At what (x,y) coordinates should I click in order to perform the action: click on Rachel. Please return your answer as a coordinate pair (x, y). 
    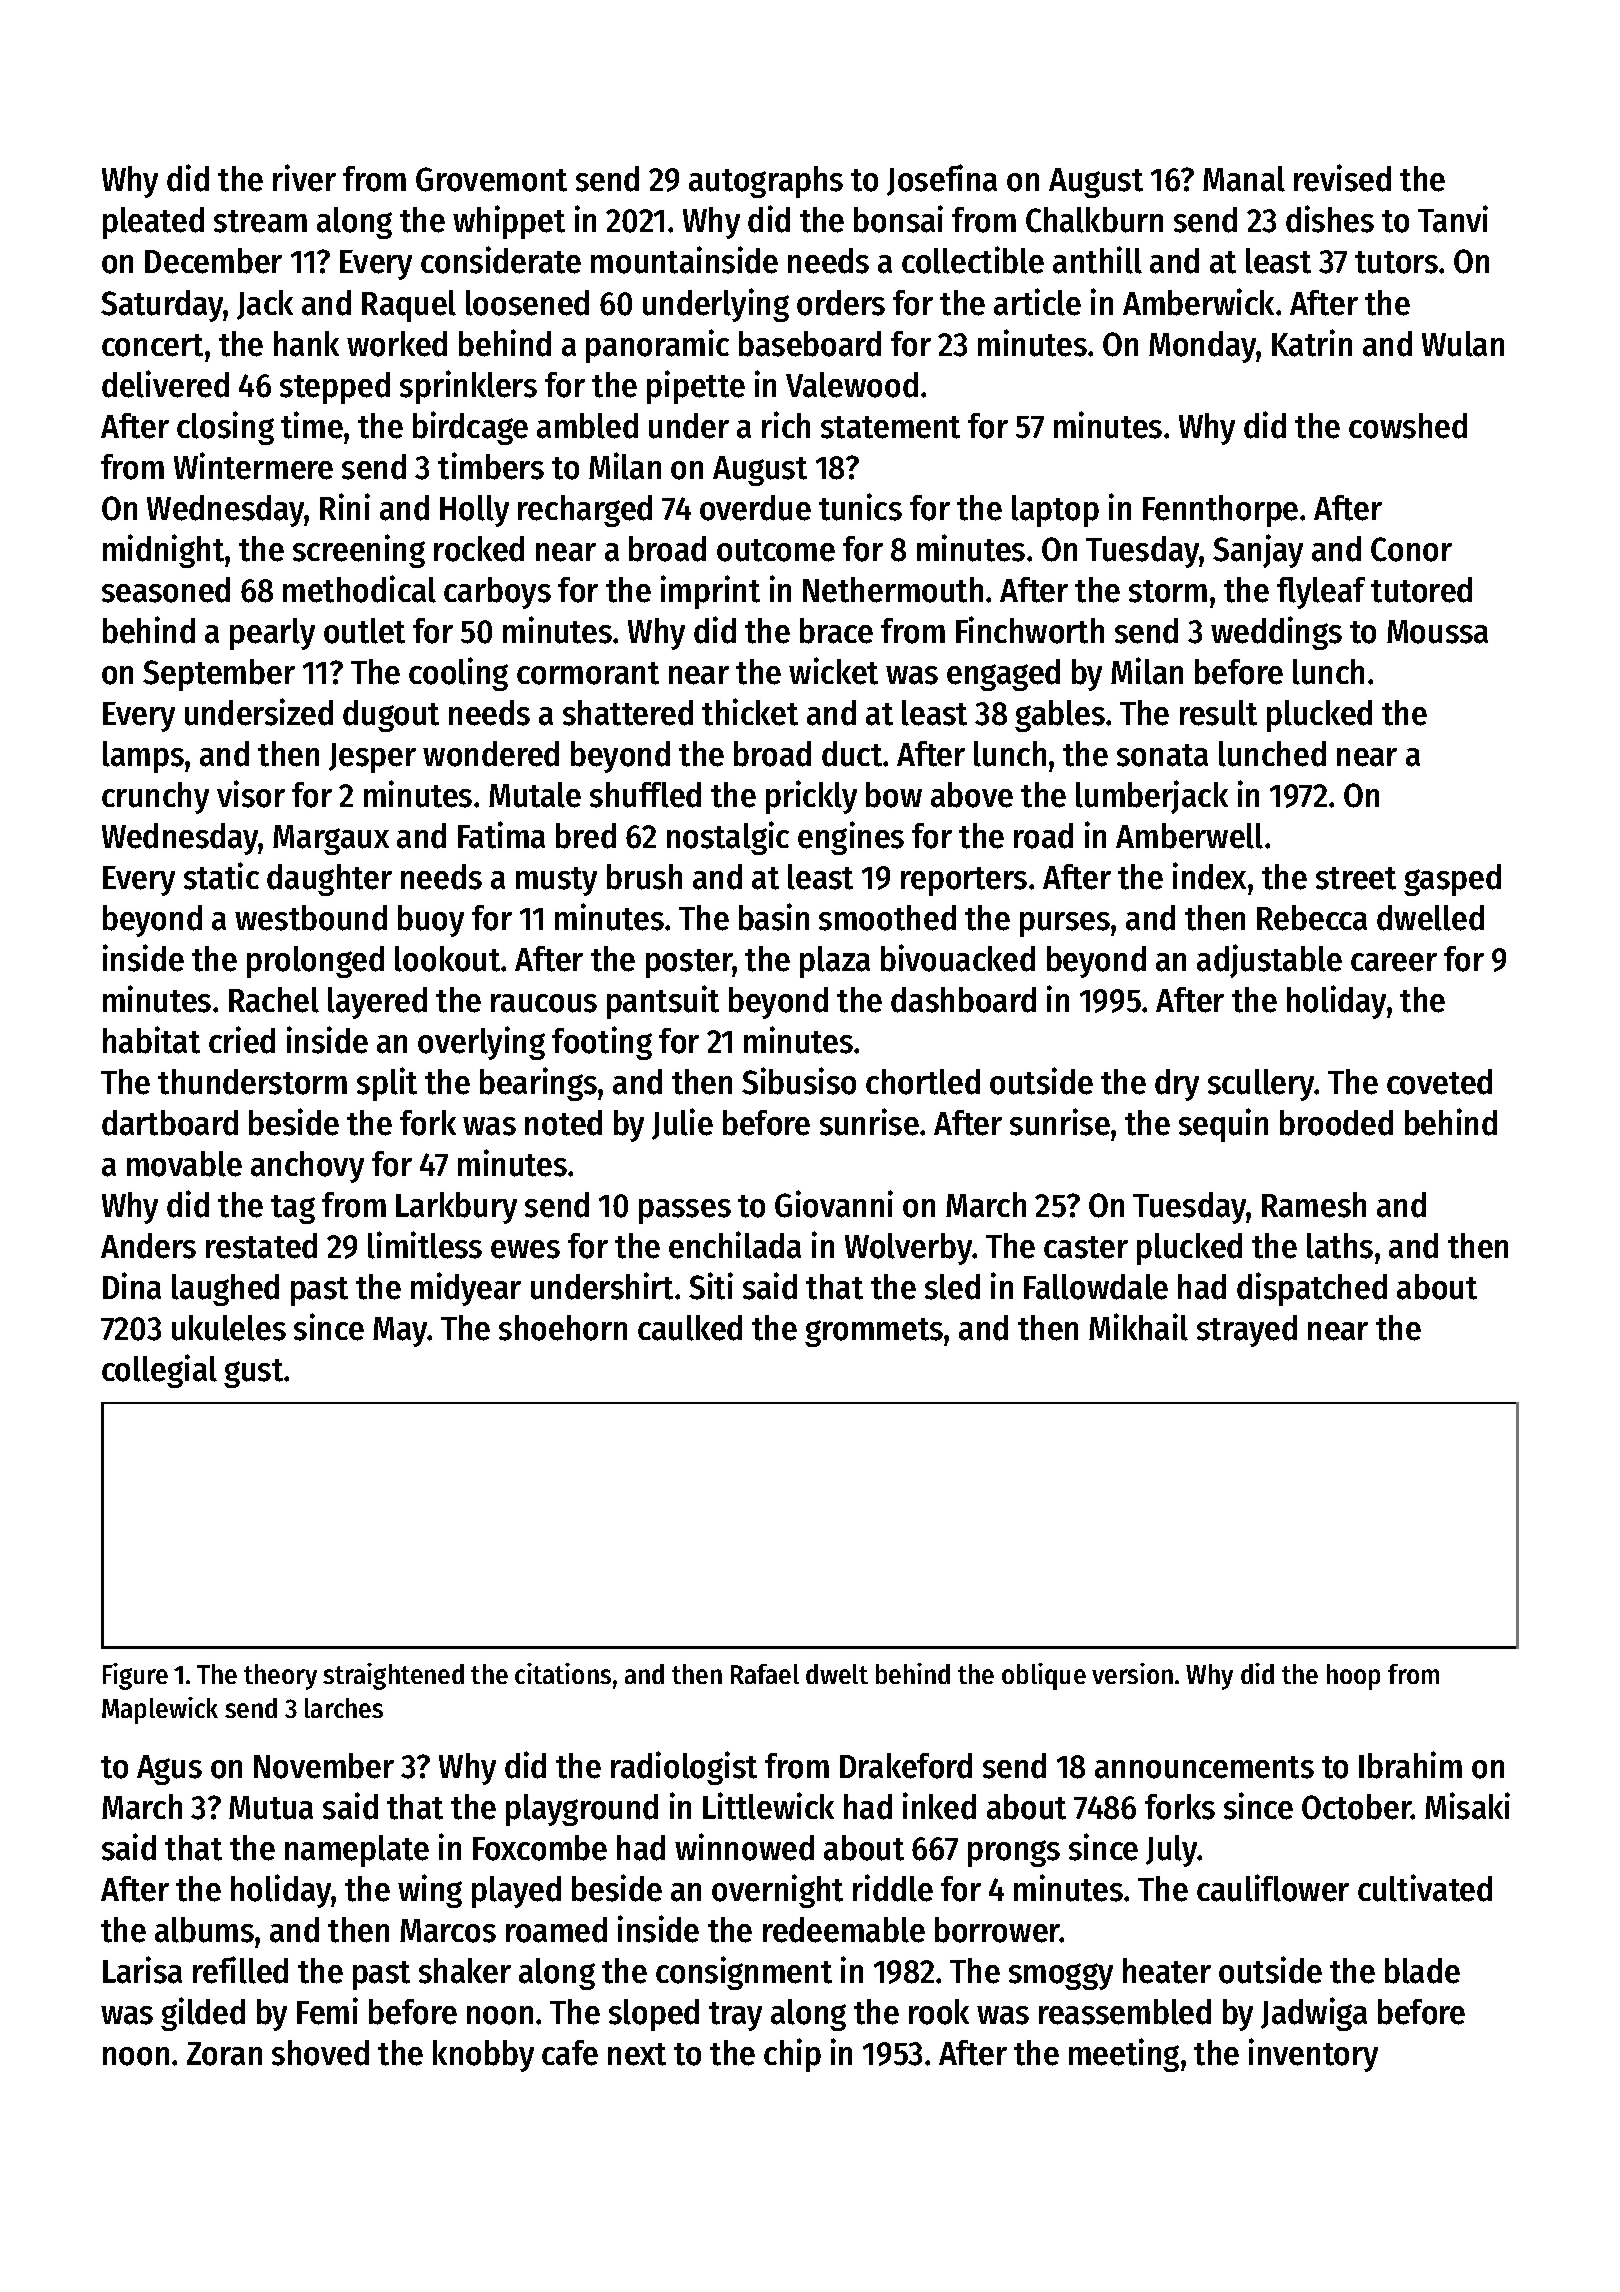
    Looking at the image, I should click on (274, 1000).
